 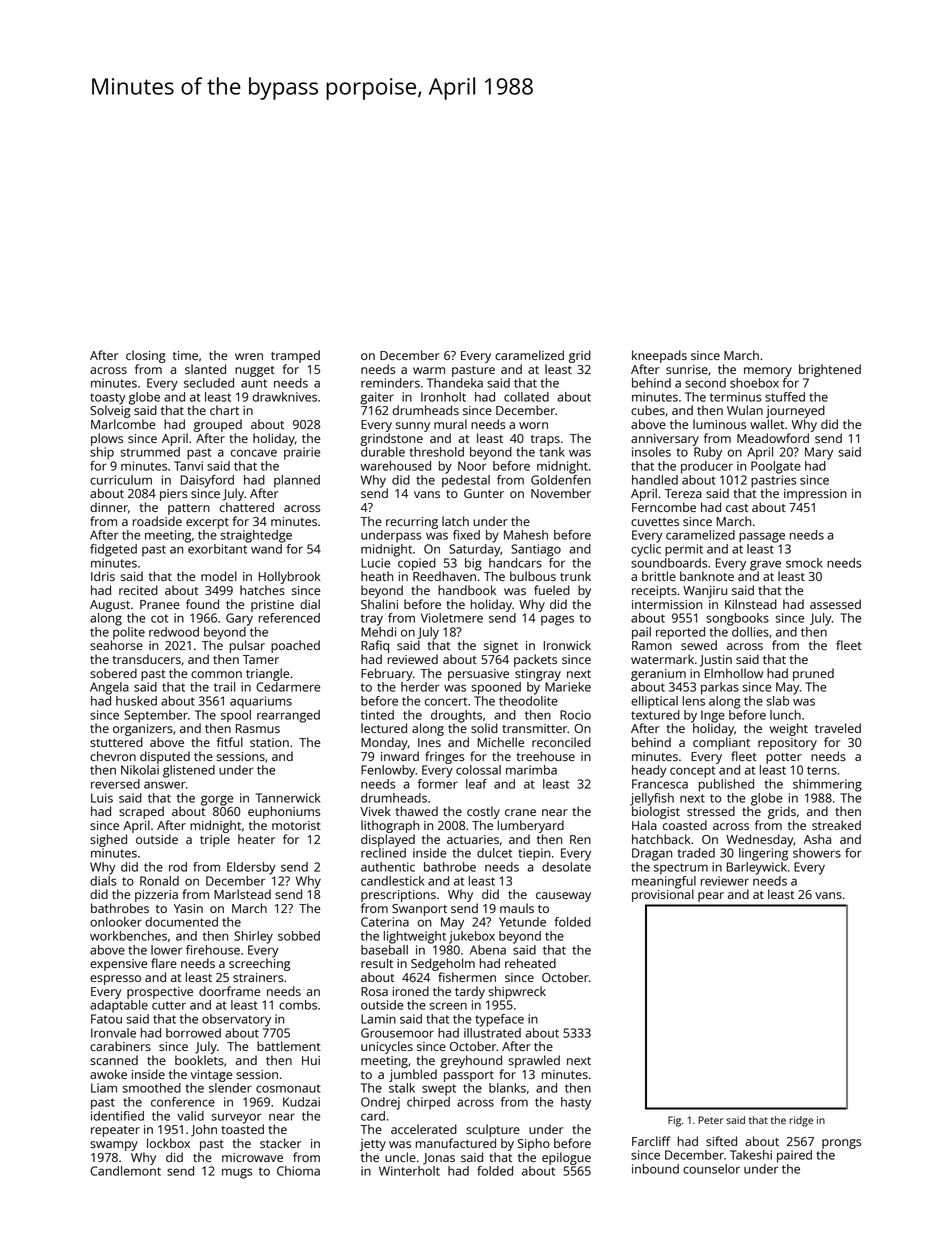 I want to click on mauls, so click(x=517, y=908).
